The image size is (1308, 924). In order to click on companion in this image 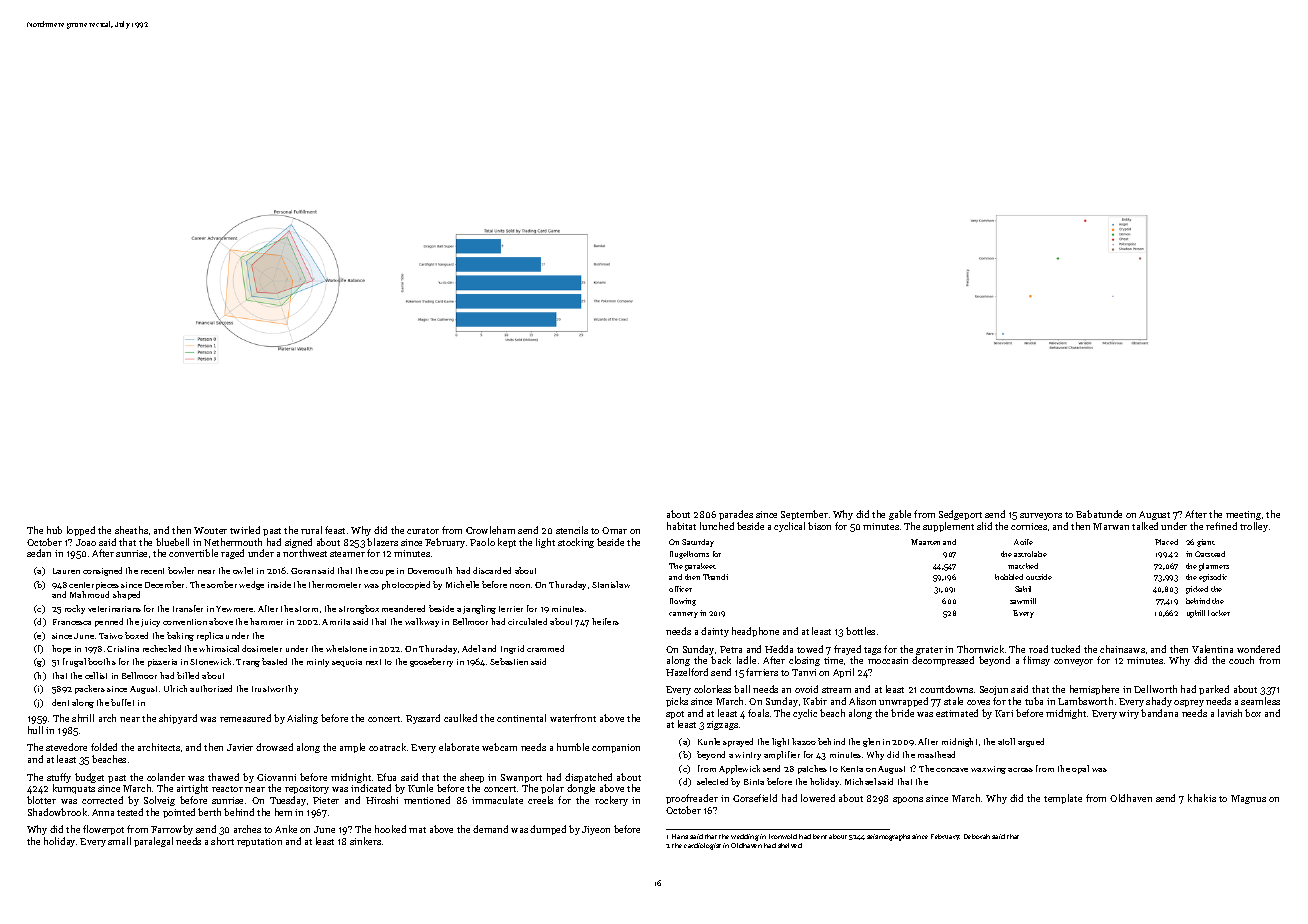, I will do `click(616, 748)`.
